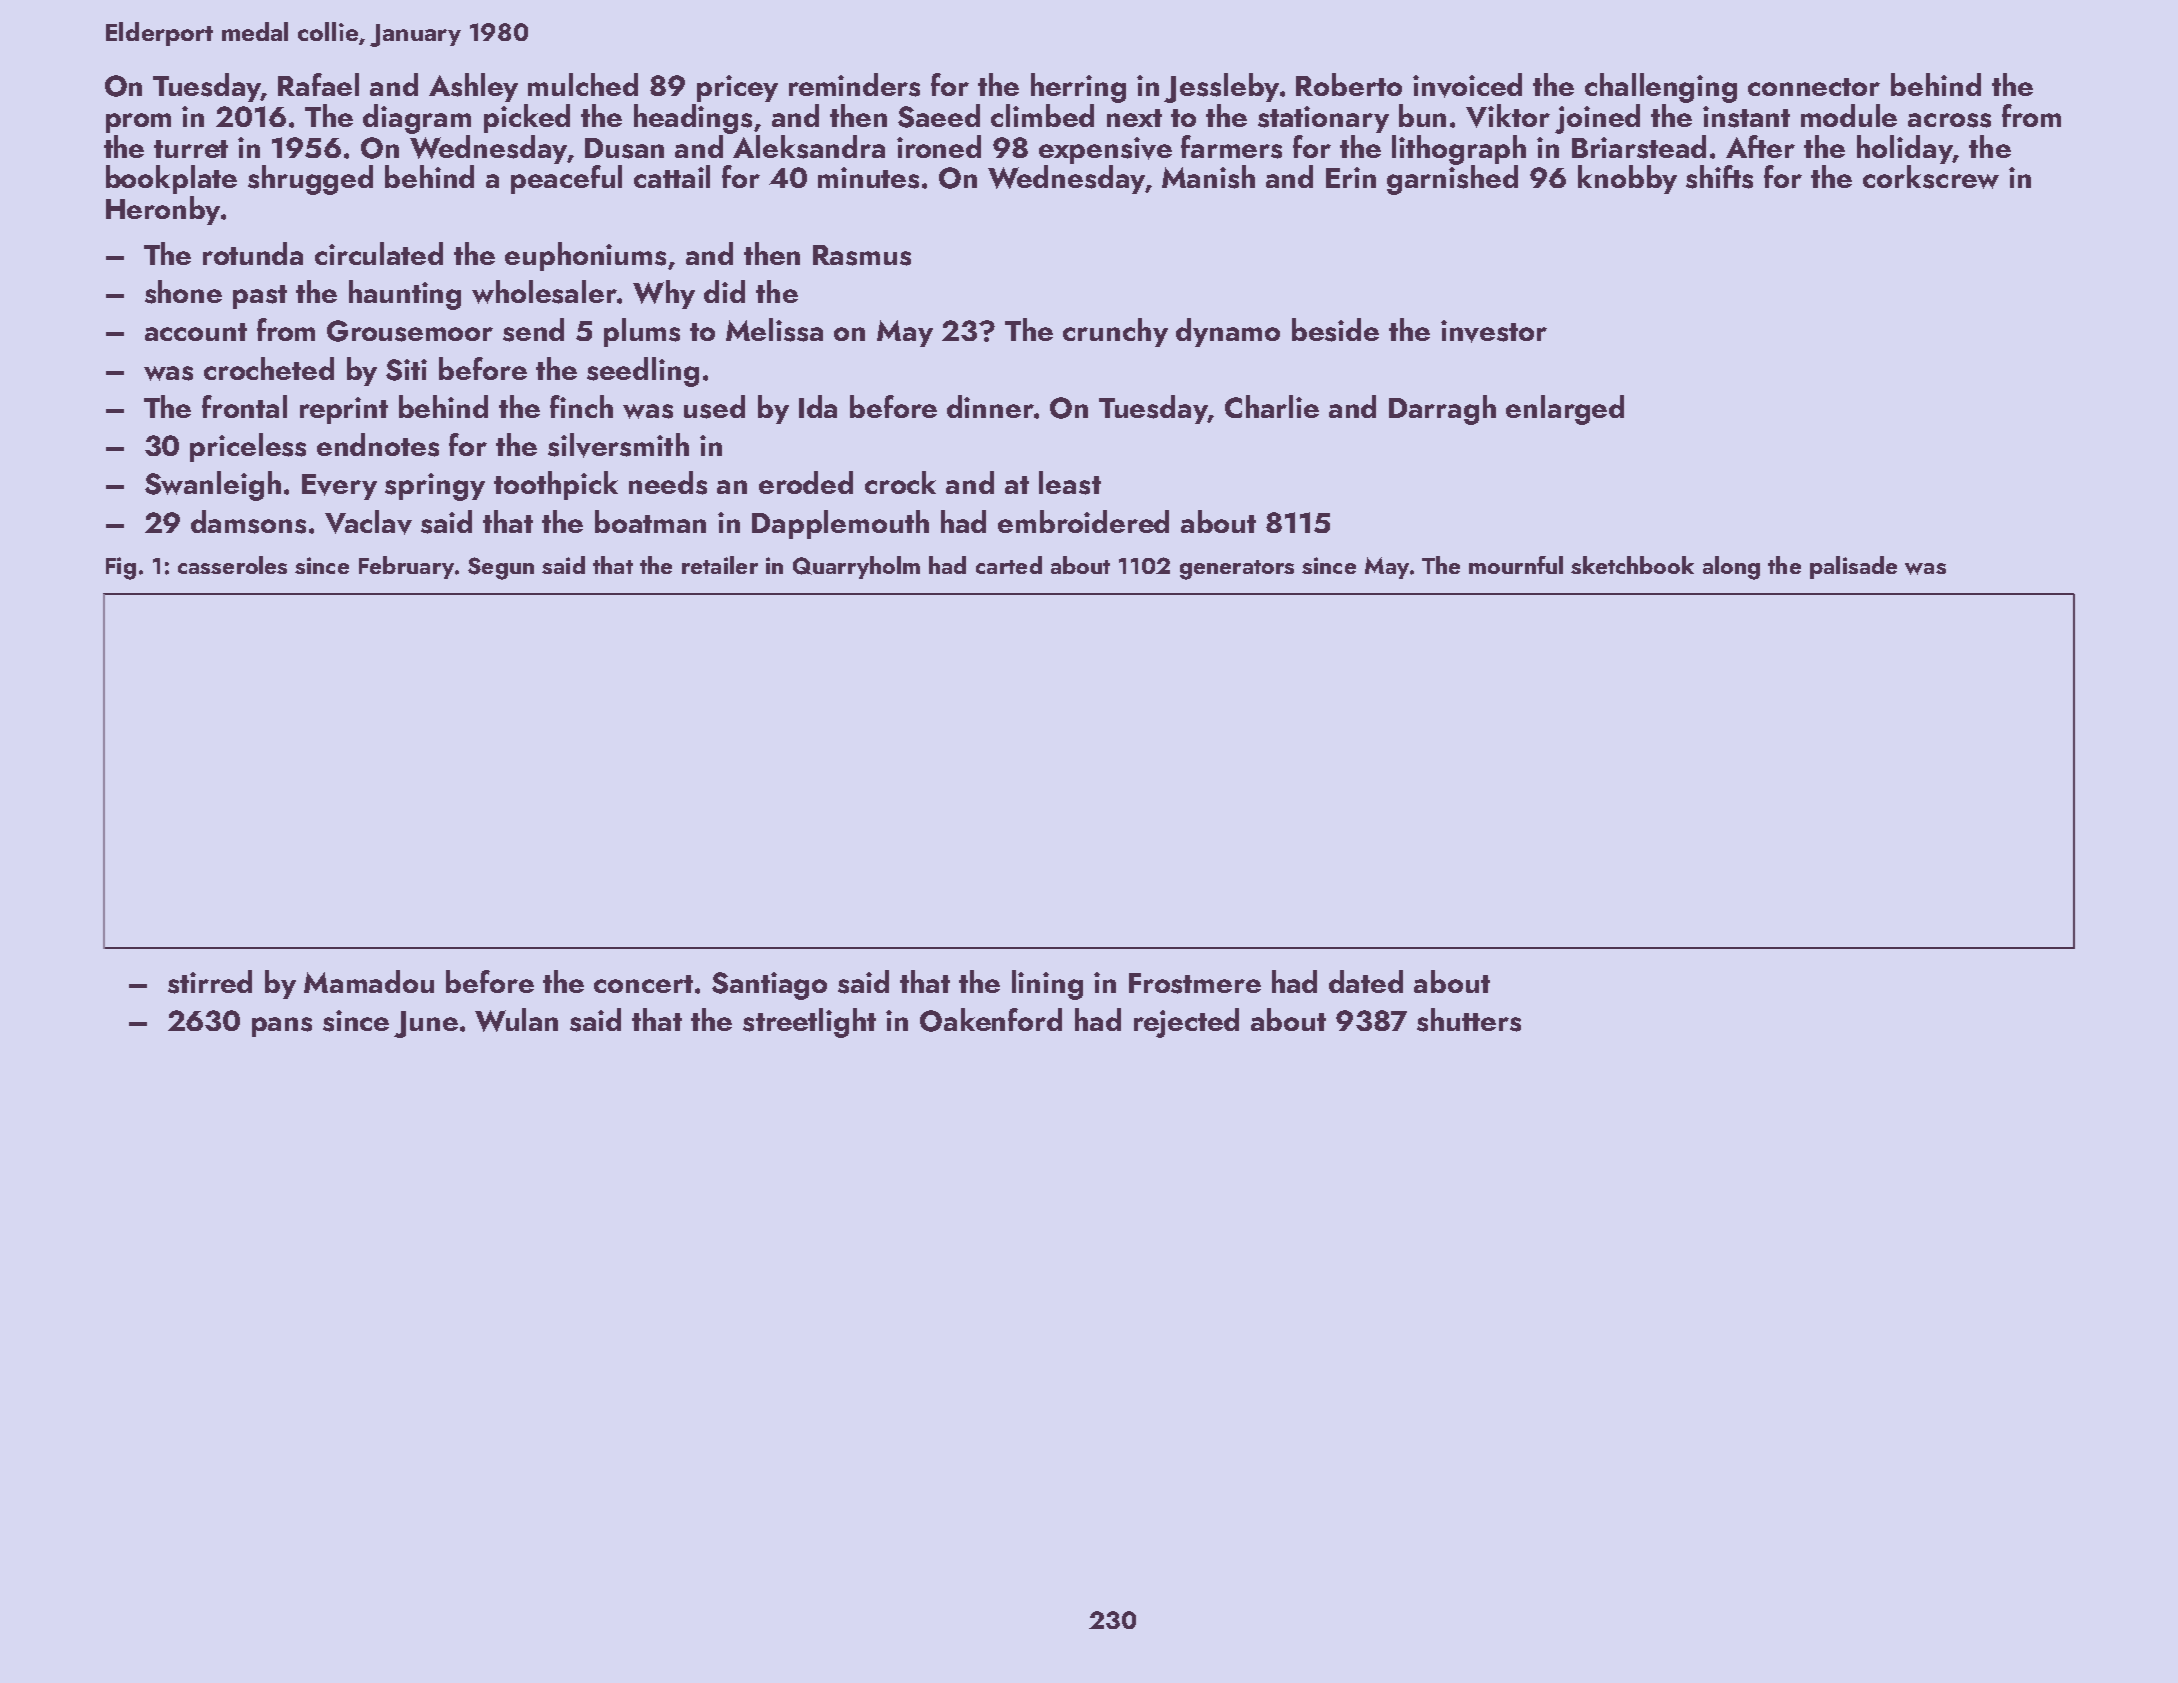  Describe the element at coordinates (856, 567) in the image. I see `Quarryholm` at that location.
